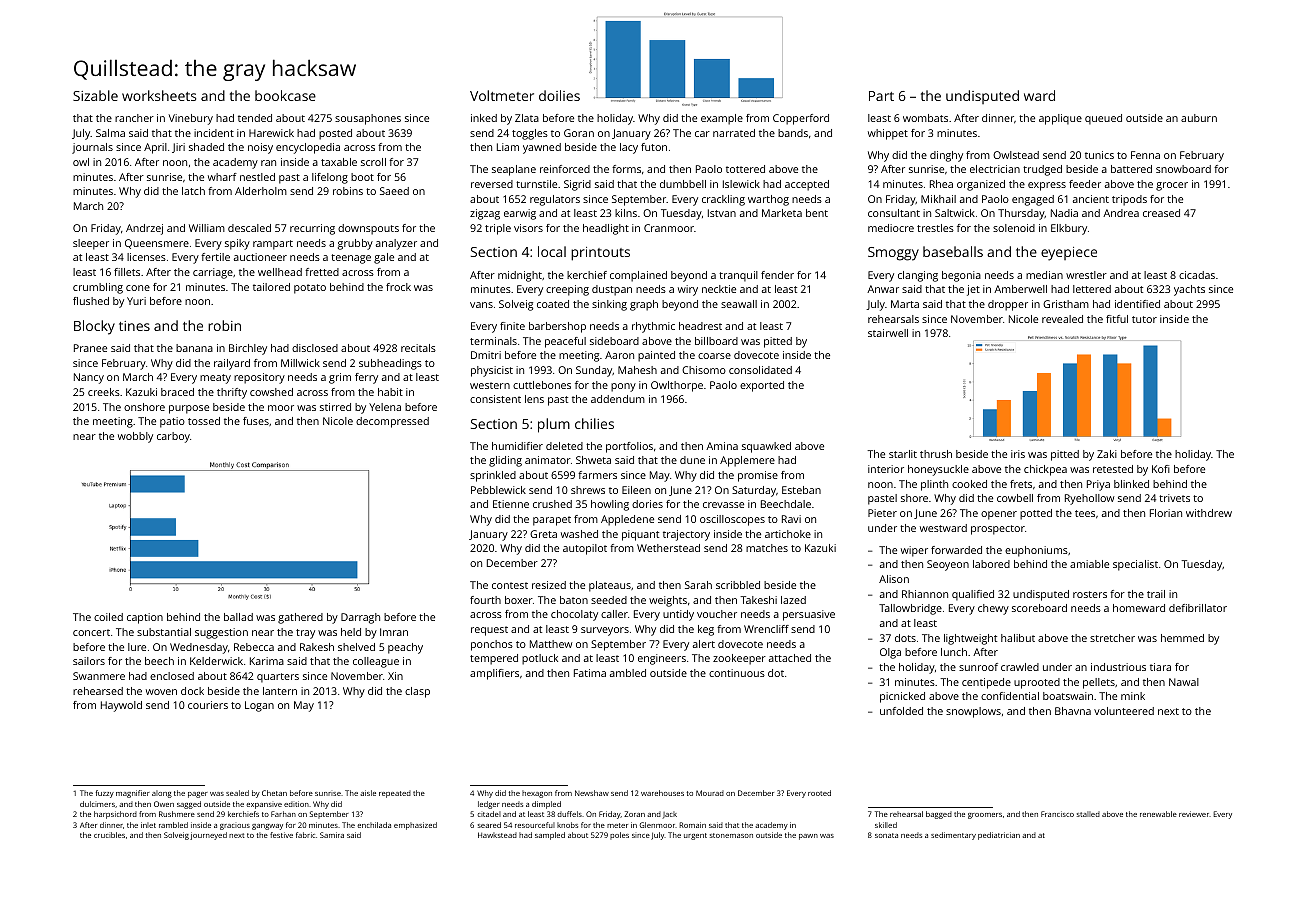 The height and width of the screenshot is (924, 1308). Describe the element at coordinates (91, 244) in the screenshot. I see `sleeper` at that location.
